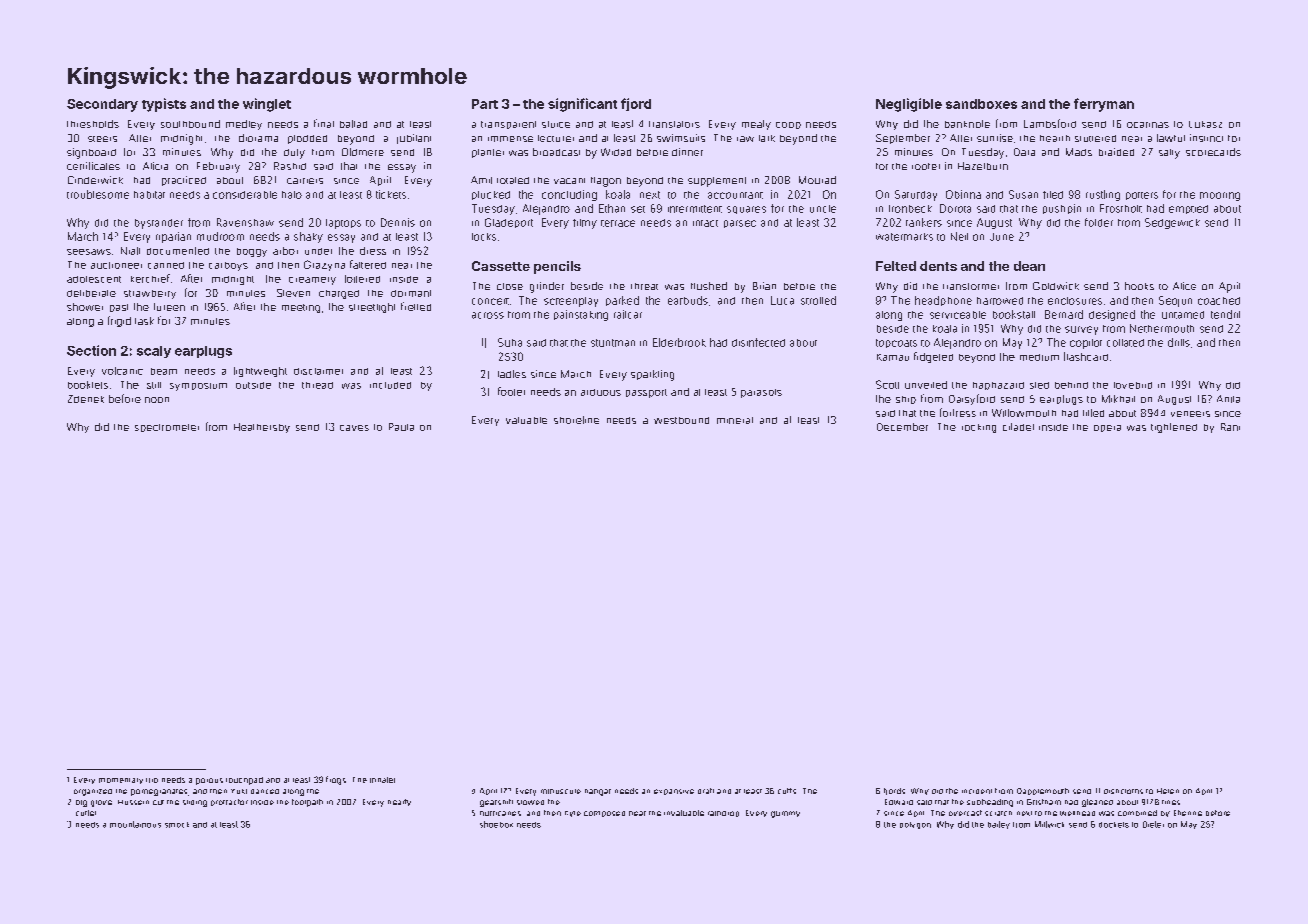  I want to click on flashcard, so click(1086, 356).
